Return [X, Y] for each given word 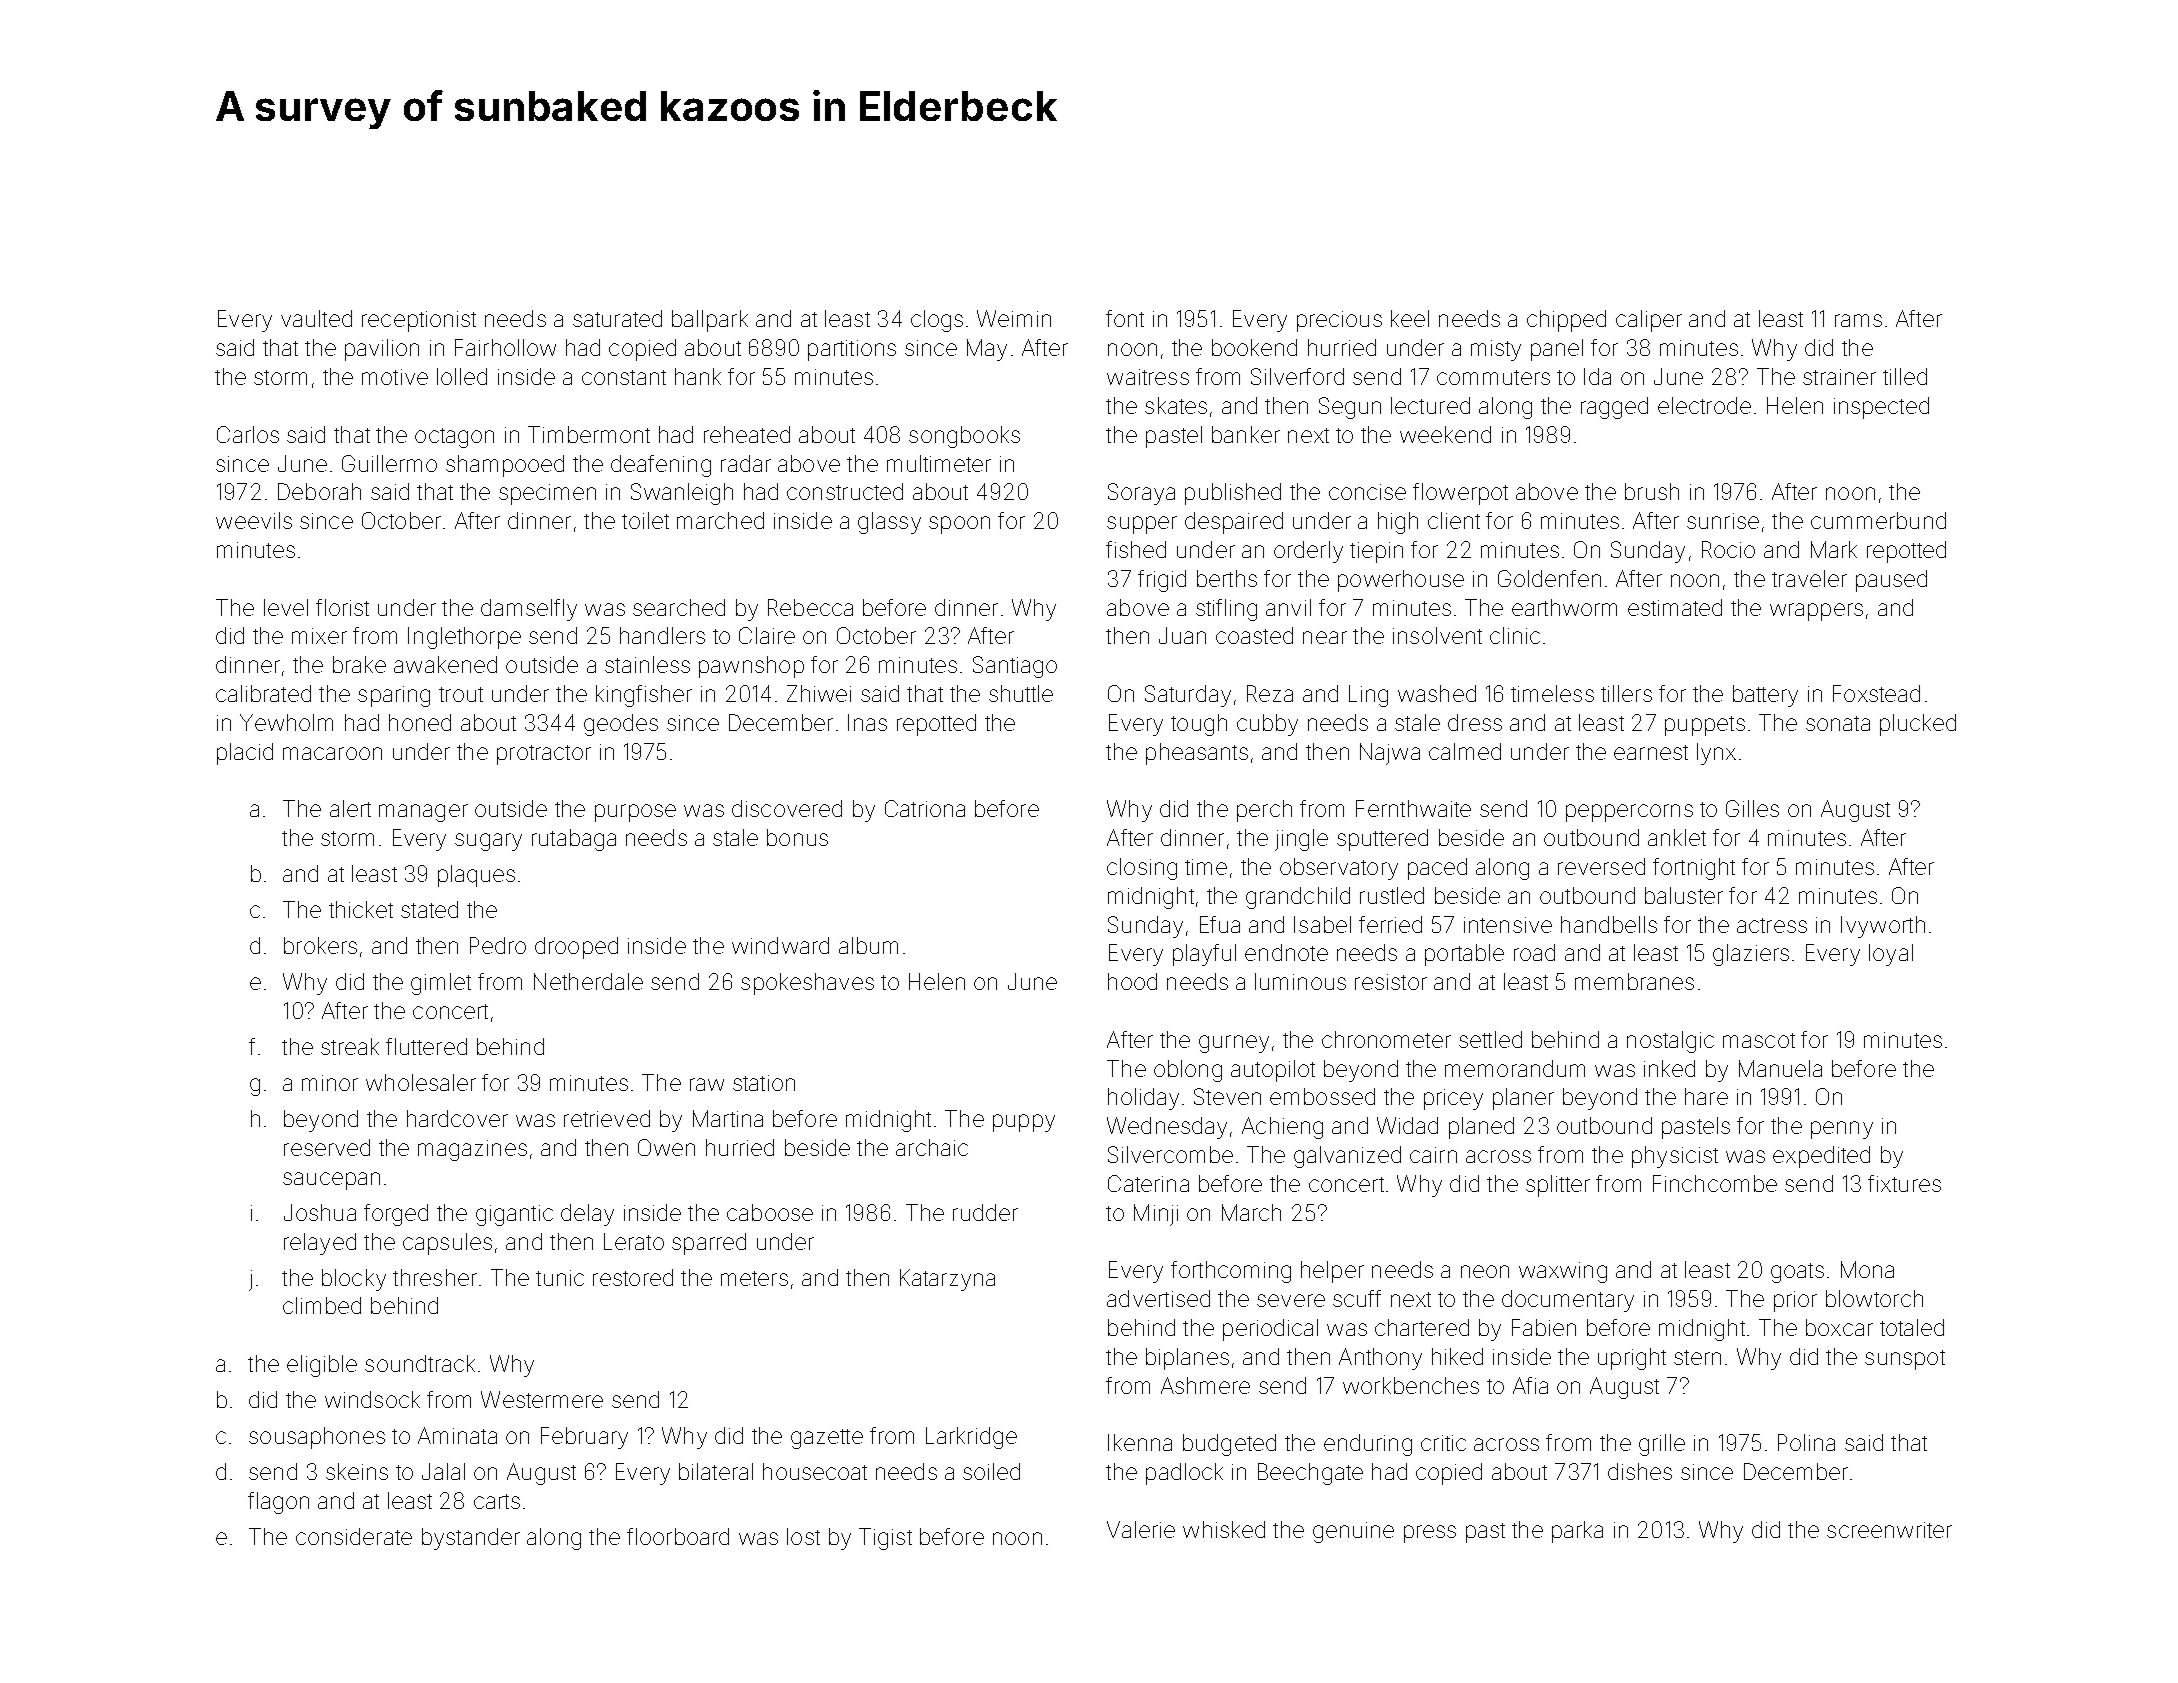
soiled [991, 1471]
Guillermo [389, 463]
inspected [1881, 408]
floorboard [678, 1536]
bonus [797, 837]
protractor [544, 755]
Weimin [1014, 318]
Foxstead [1876, 693]
